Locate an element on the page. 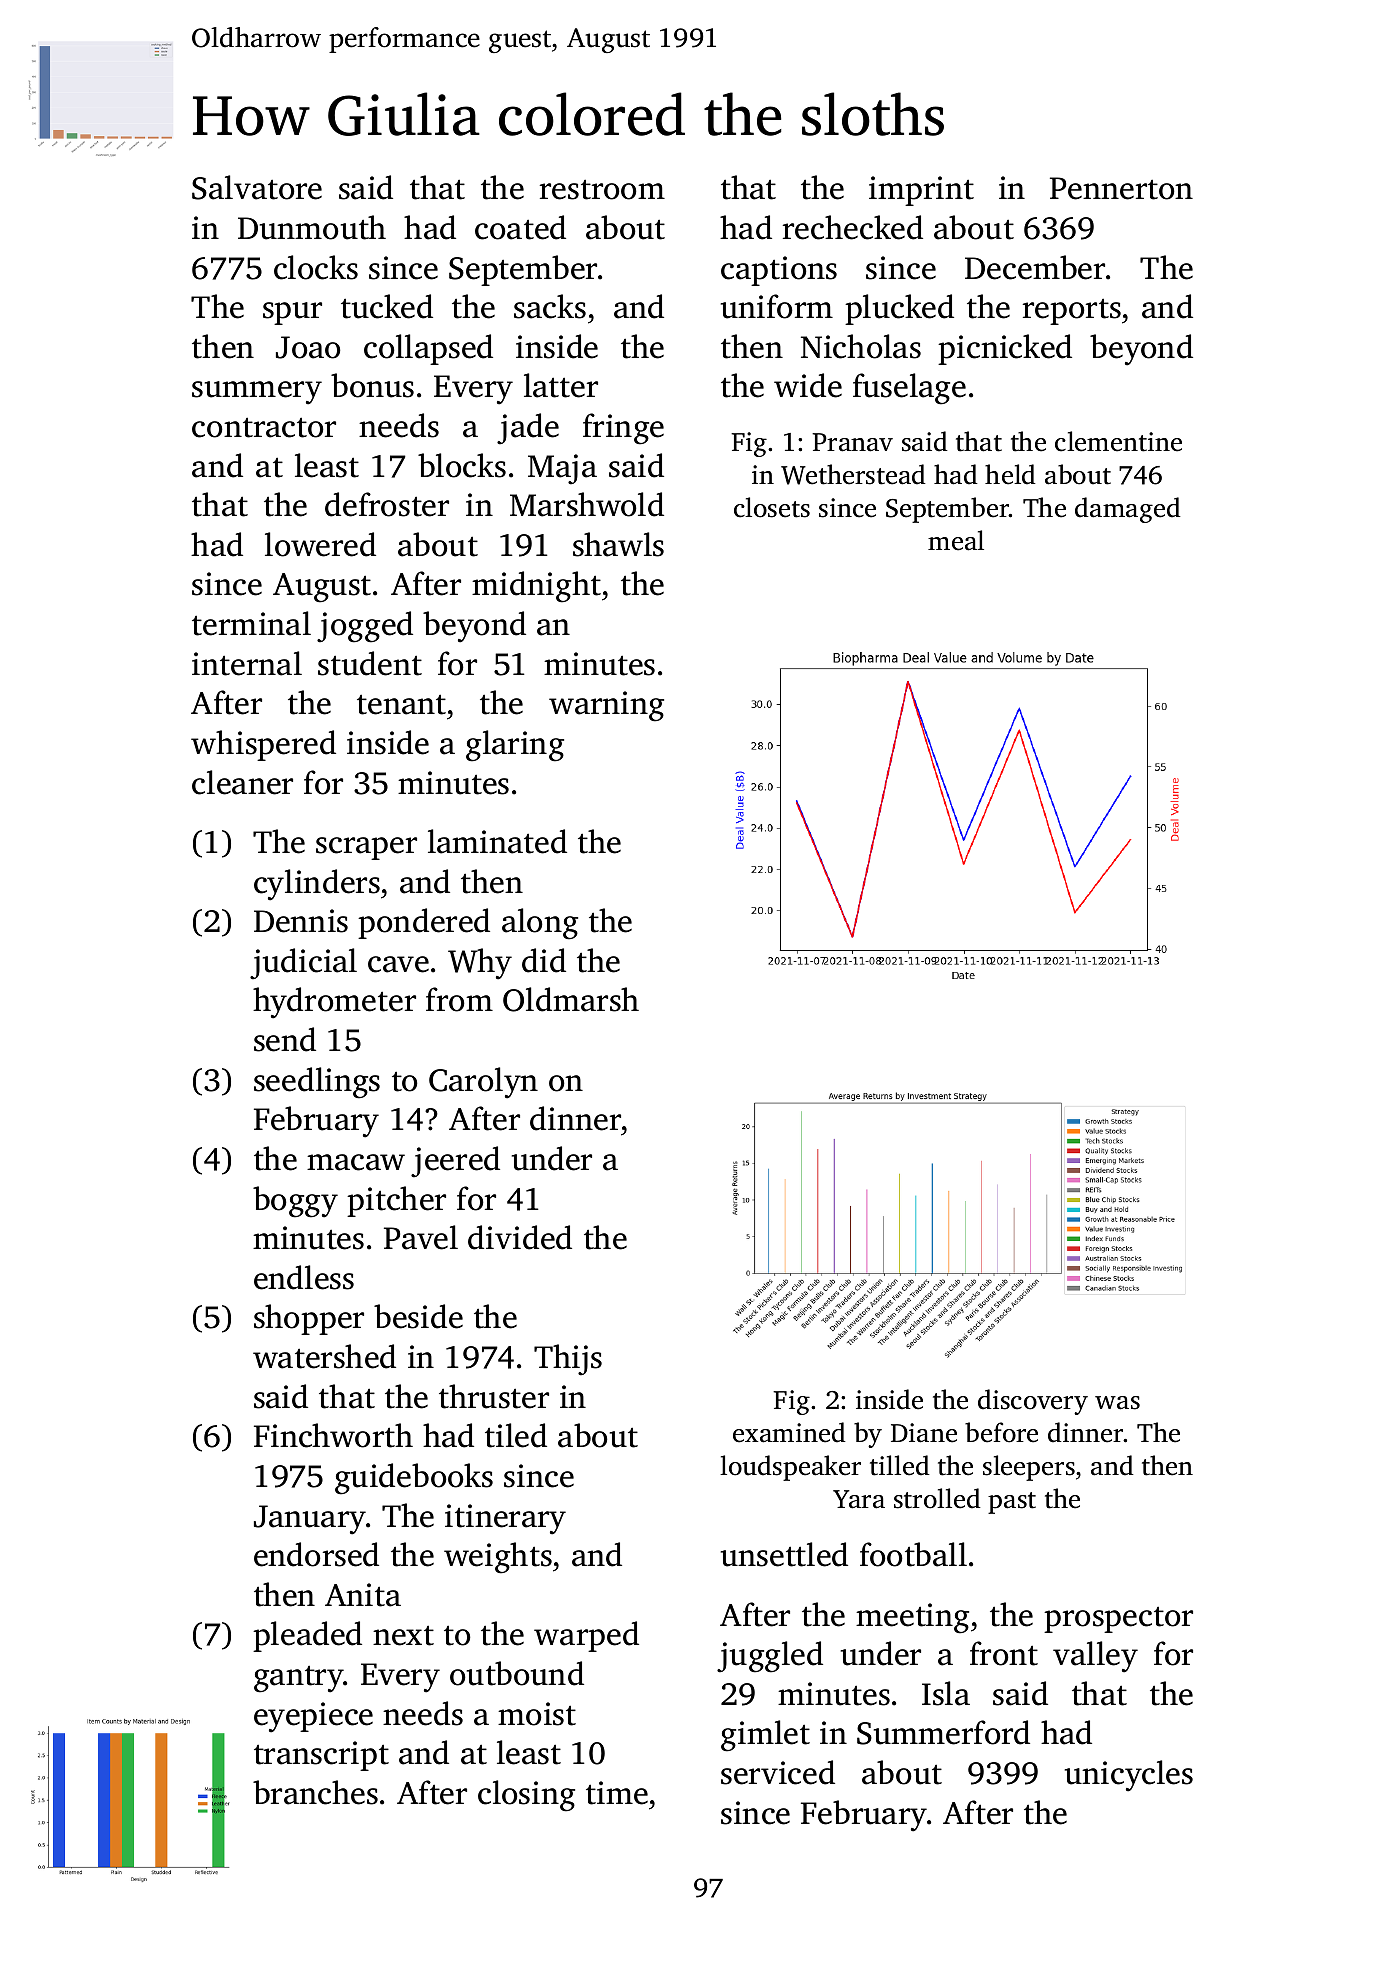  Oldmarsh is located at coordinates (571, 999).
